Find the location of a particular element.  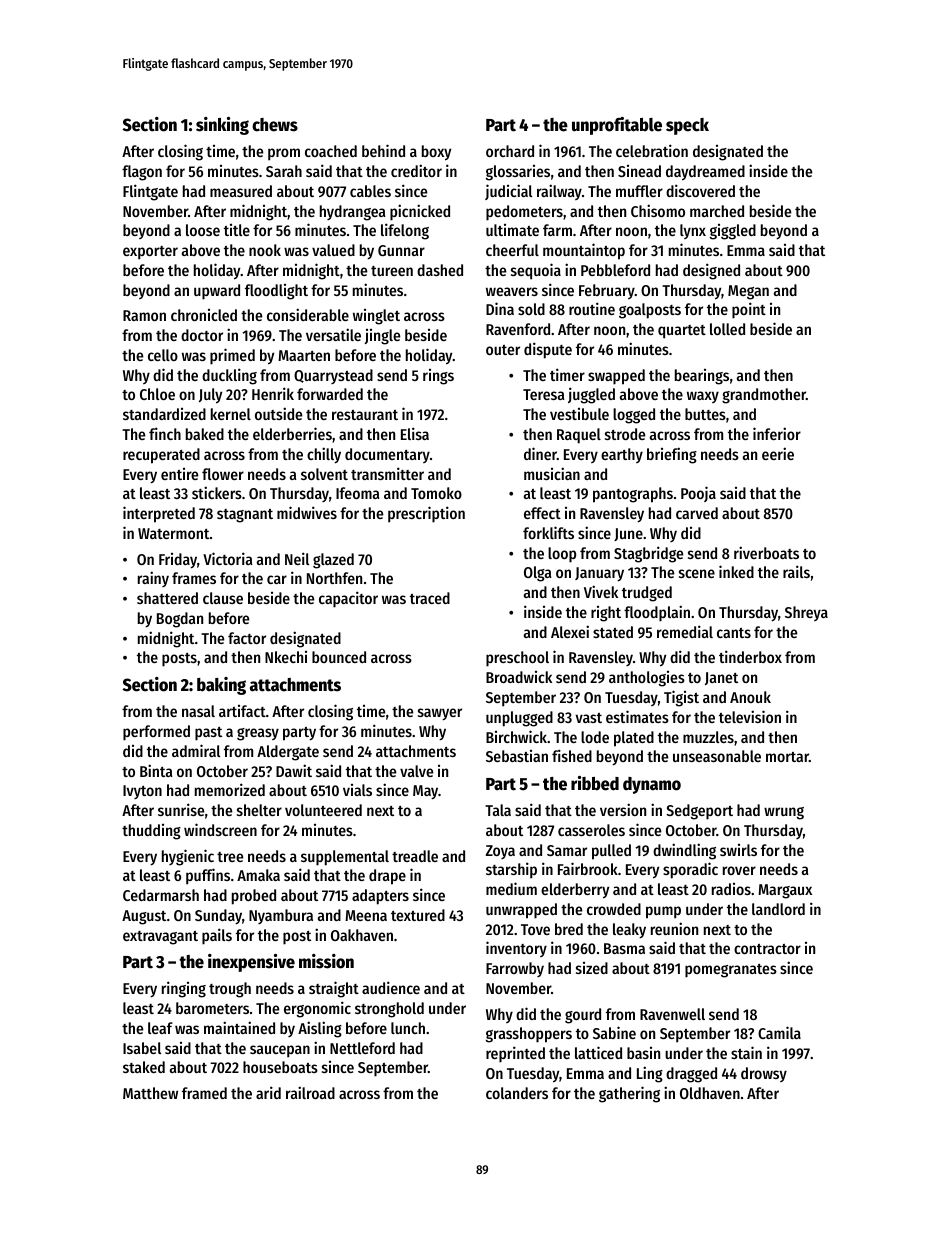

tree is located at coordinates (230, 857).
